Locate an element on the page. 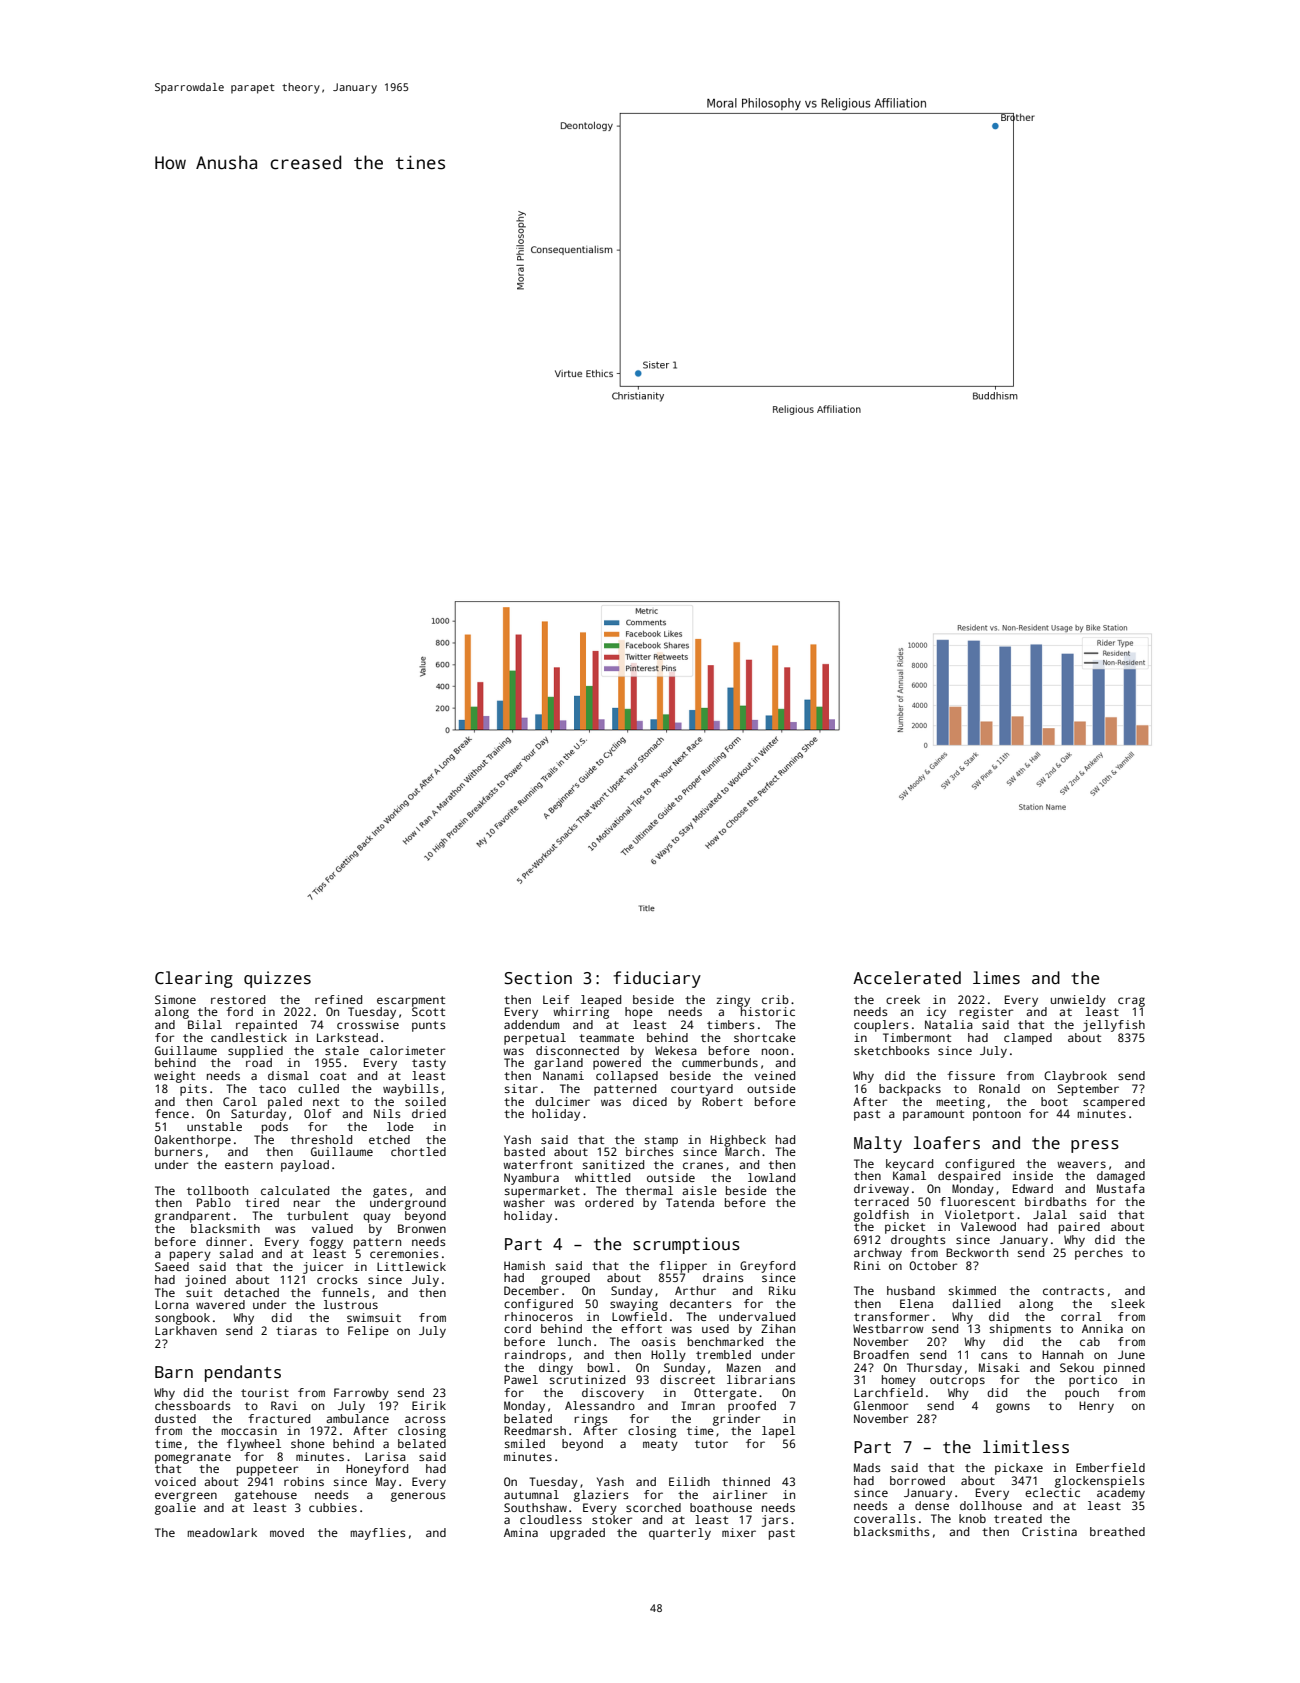 This document has width=1300, height=1683. goldfish is located at coordinates (881, 1216).
